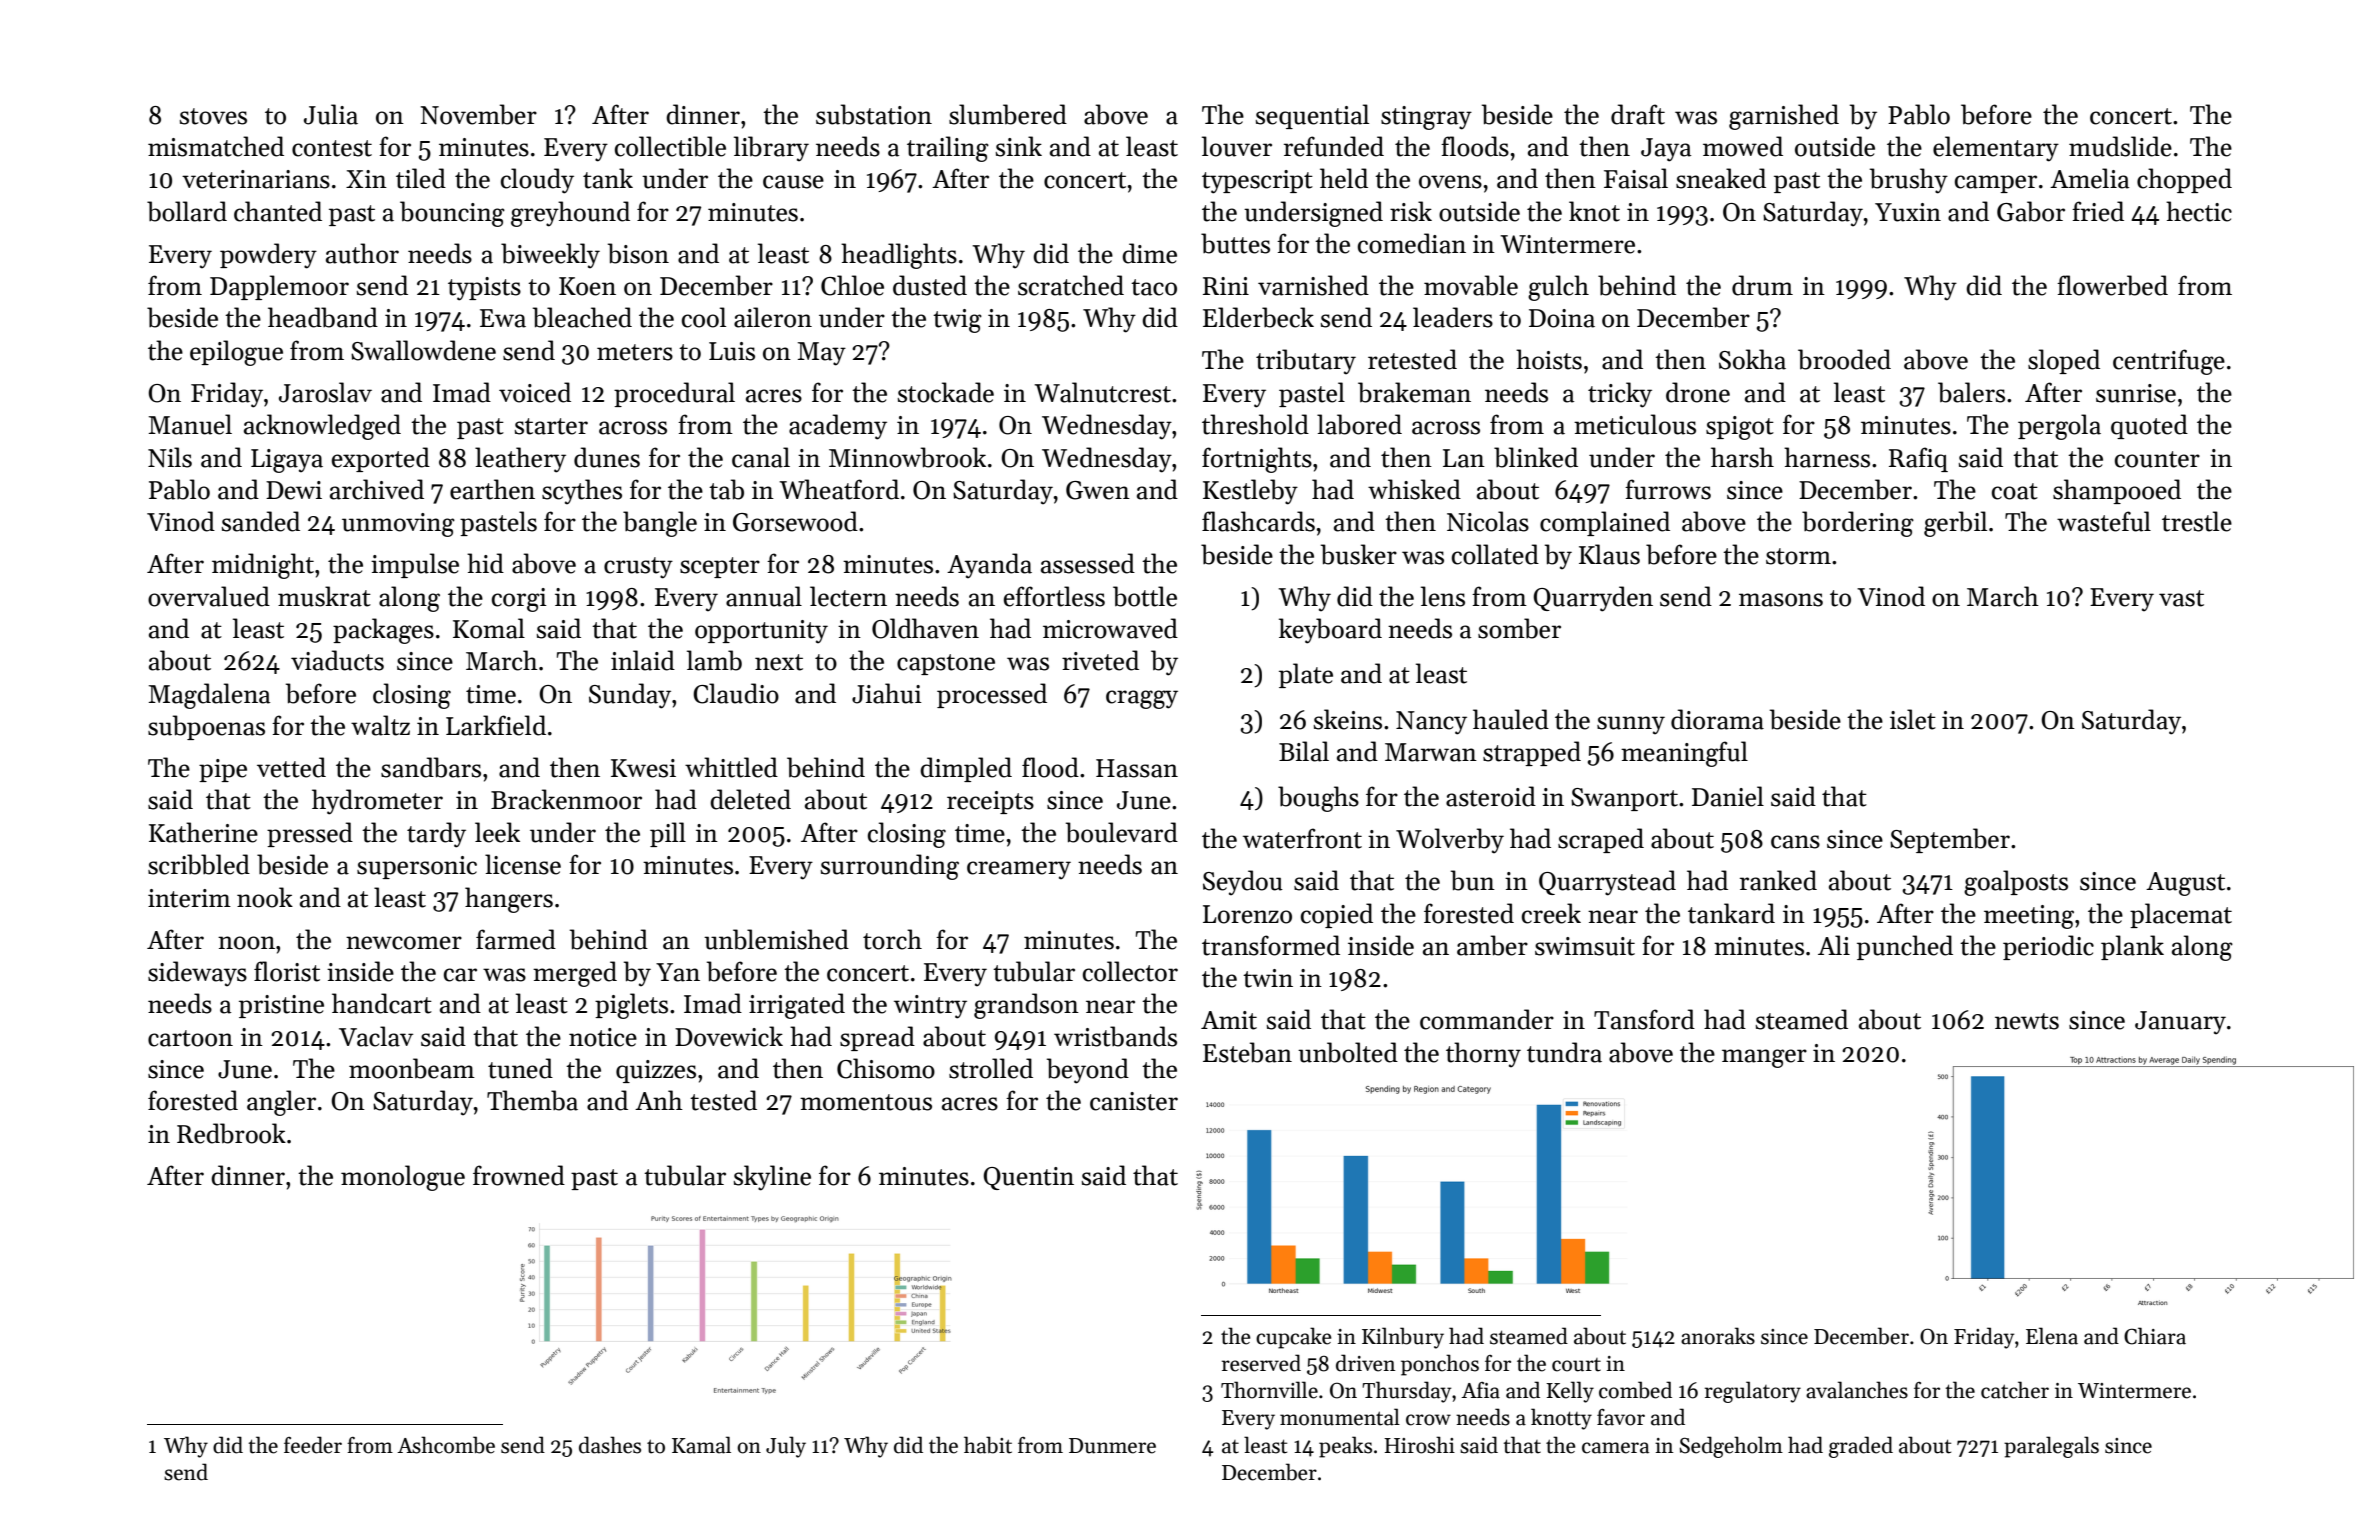 This screenshot has width=2380, height=1540. Describe the element at coordinates (1996, 149) in the screenshot. I see `elementary` at that location.
